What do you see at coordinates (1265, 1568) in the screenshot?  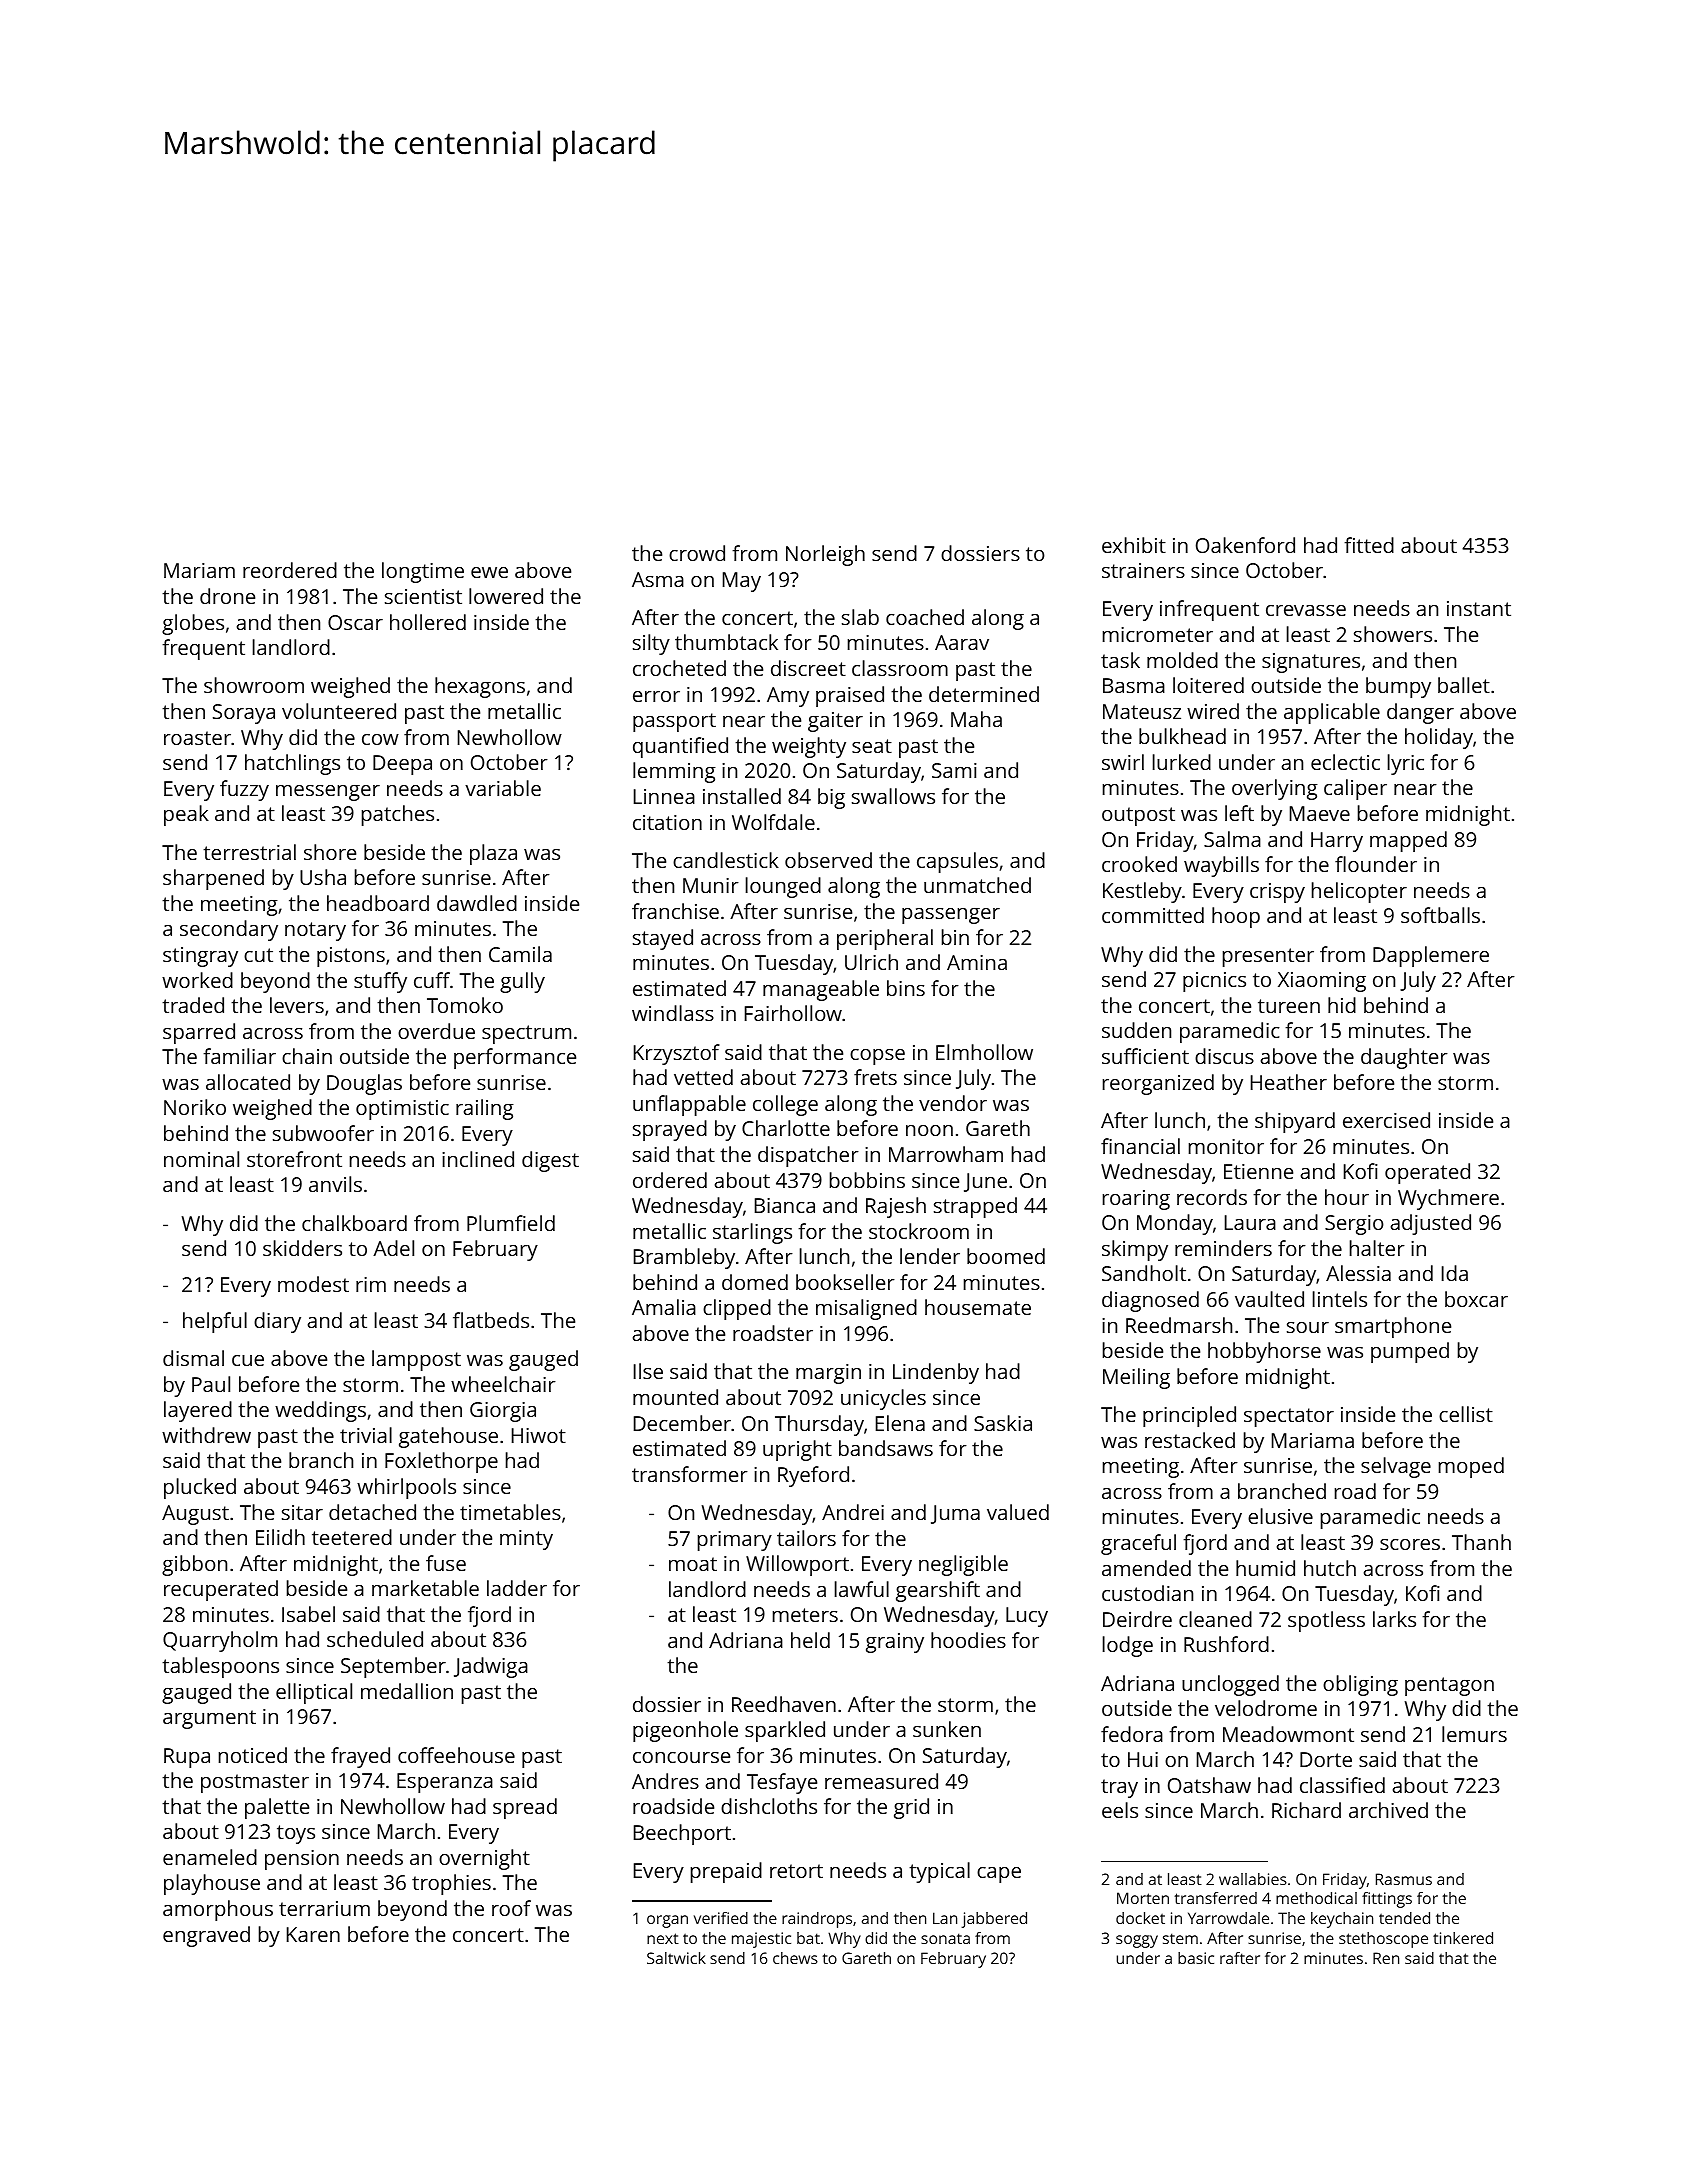 I see `humid` at bounding box center [1265, 1568].
